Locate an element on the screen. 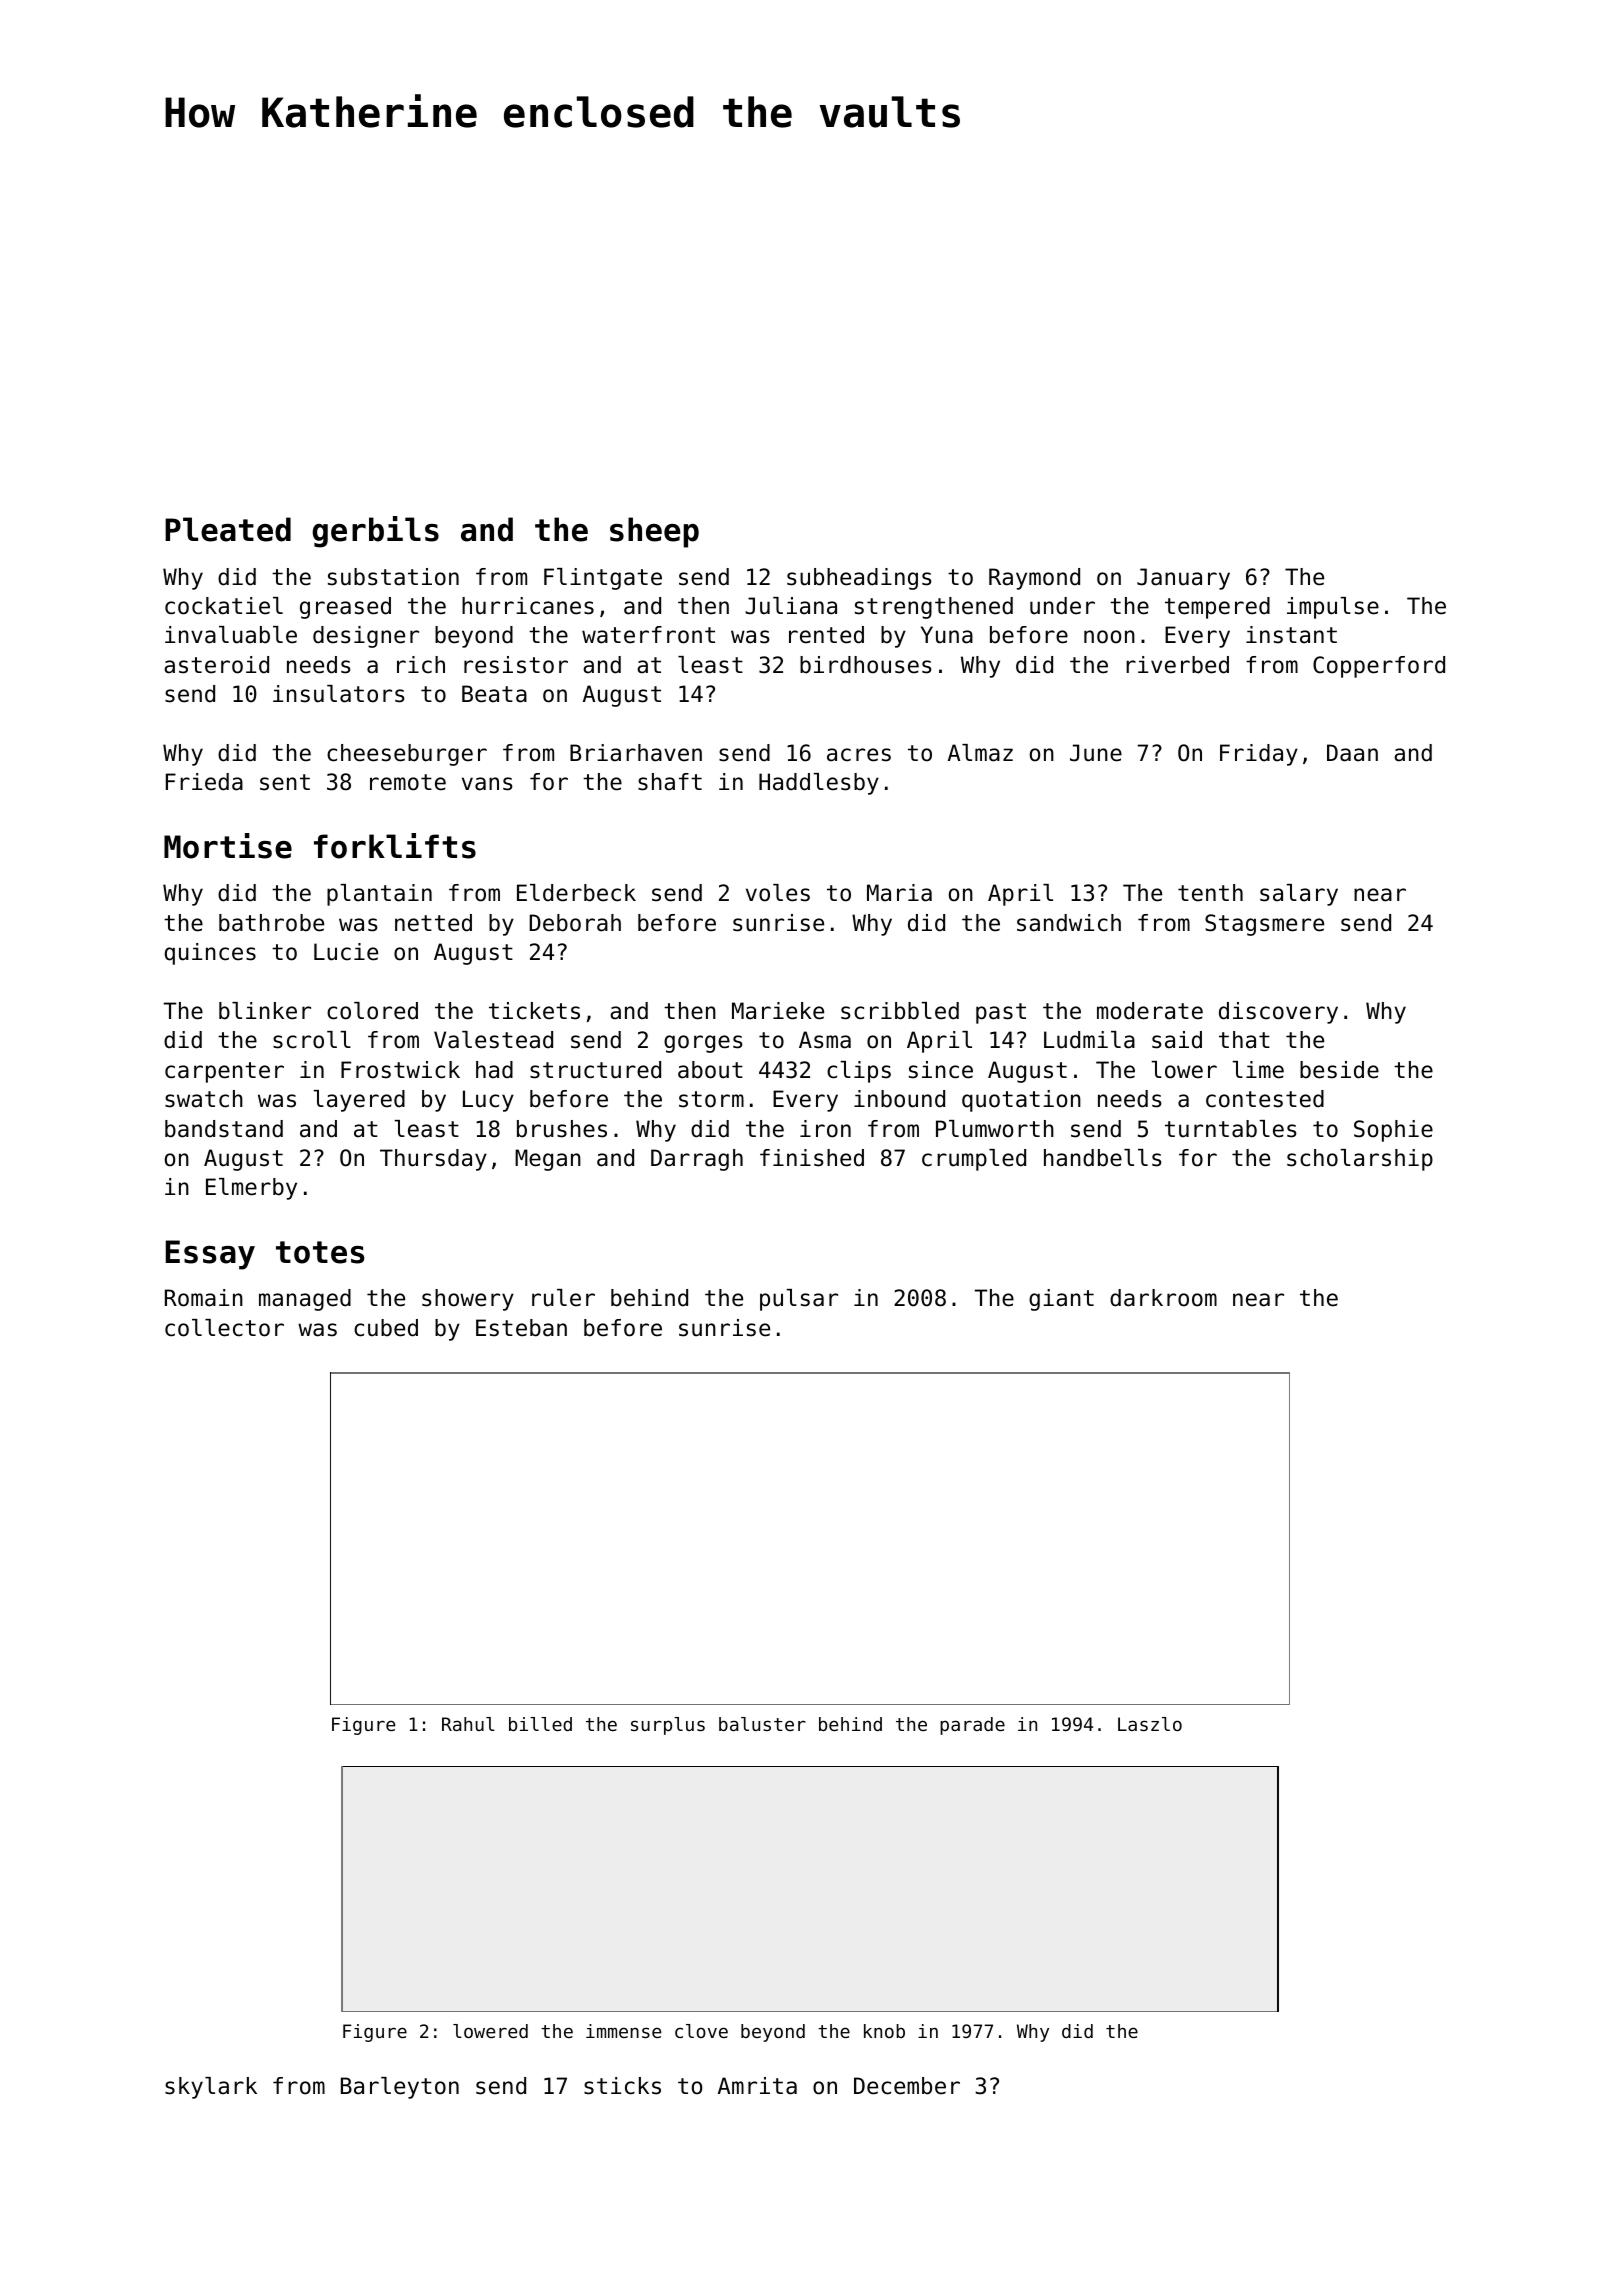  Mortise is located at coordinates (228, 846).
